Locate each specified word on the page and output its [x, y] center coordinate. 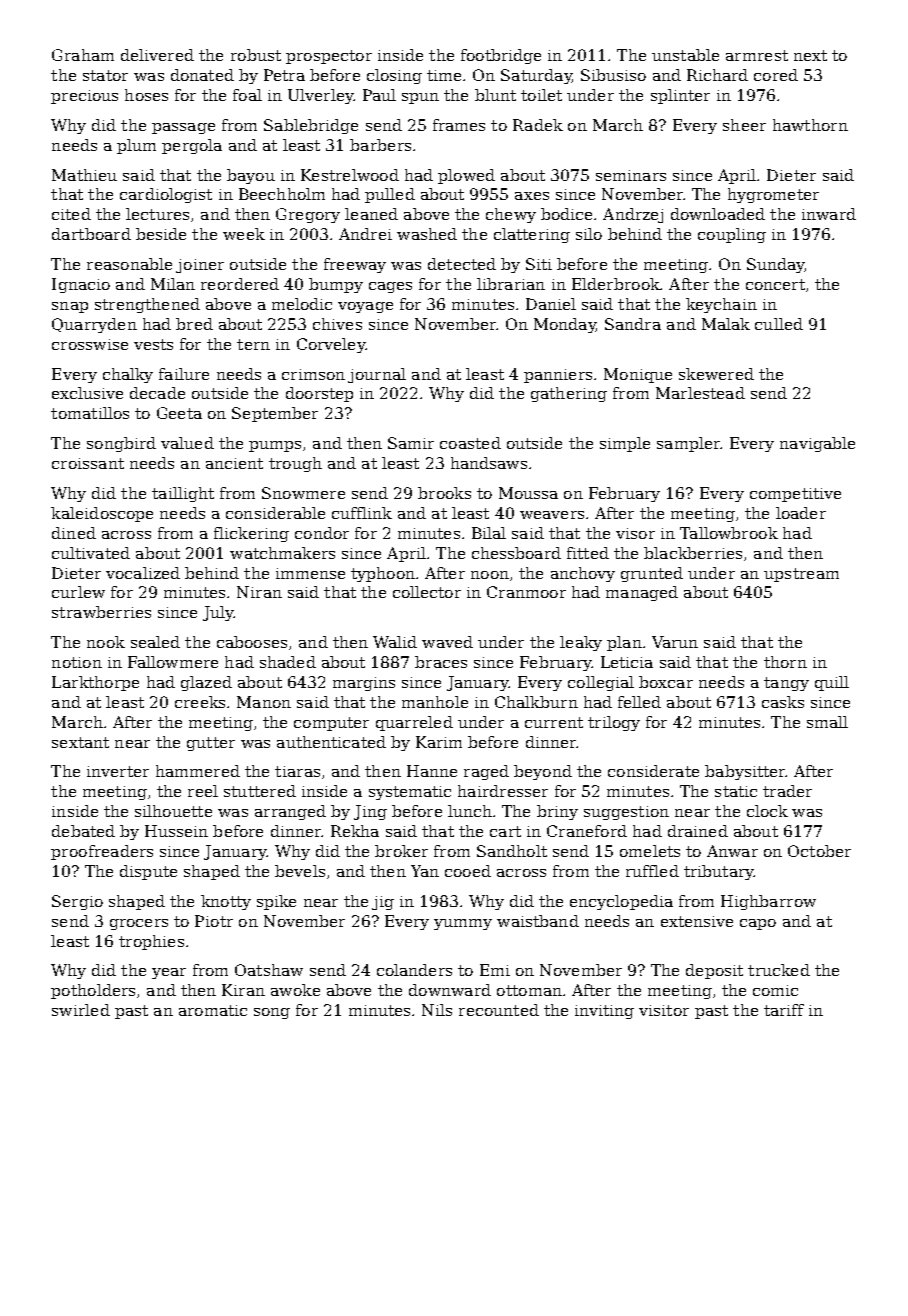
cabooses [252, 642]
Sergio [77, 902]
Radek [538, 125]
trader [787, 791]
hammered [198, 771]
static [736, 791]
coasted [470, 443]
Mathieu [84, 175]
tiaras [297, 771]
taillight [183, 494]
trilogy [614, 723]
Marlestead [700, 393]
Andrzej [633, 215]
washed [427, 234]
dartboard [91, 234]
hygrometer [773, 195]
